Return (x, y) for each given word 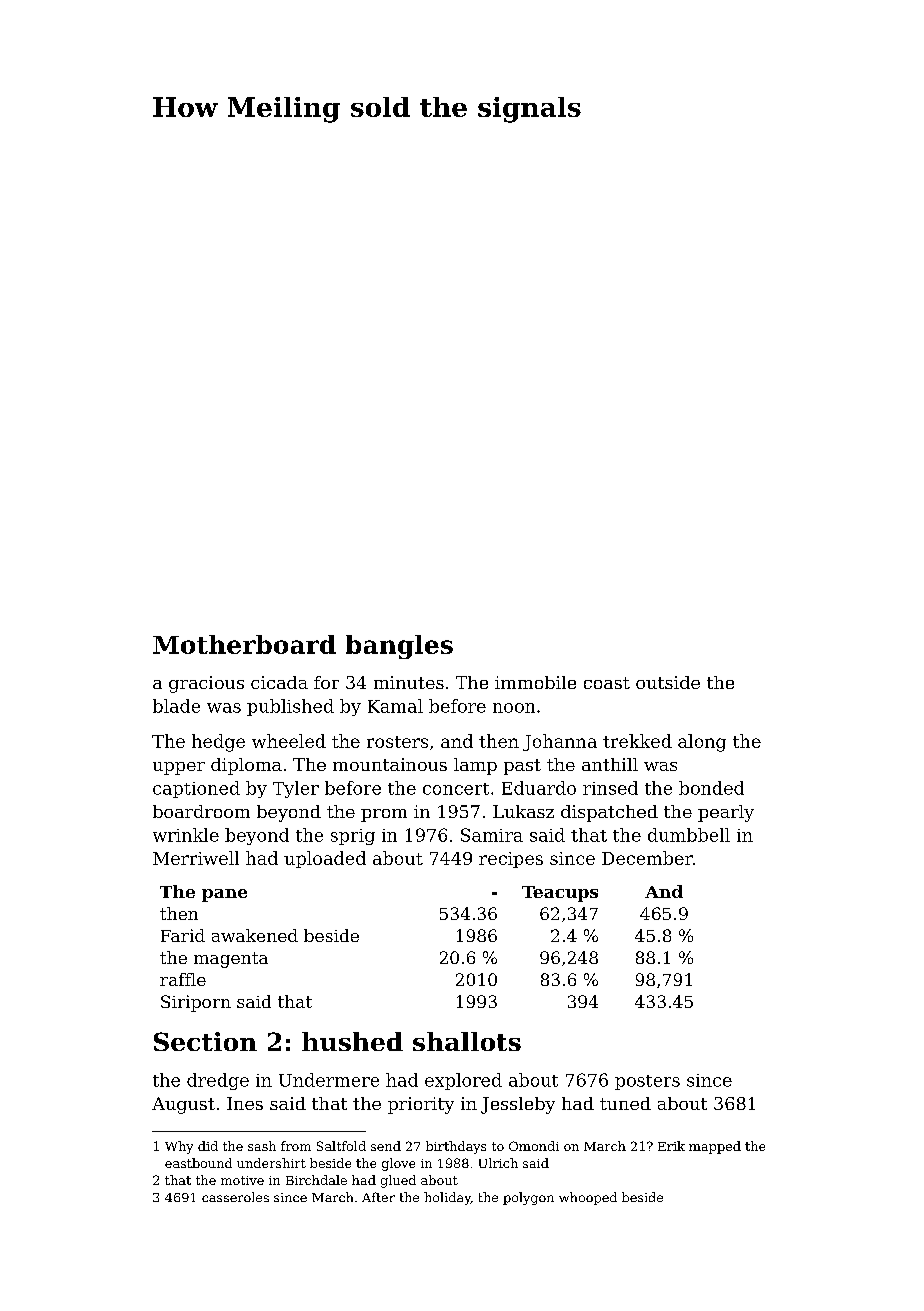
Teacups (560, 894)
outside (668, 682)
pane (224, 895)
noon (514, 708)
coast (607, 683)
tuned (625, 1103)
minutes (409, 682)
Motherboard (244, 644)
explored (463, 1081)
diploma (246, 766)
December (647, 858)
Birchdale (316, 1180)
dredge (218, 1081)
